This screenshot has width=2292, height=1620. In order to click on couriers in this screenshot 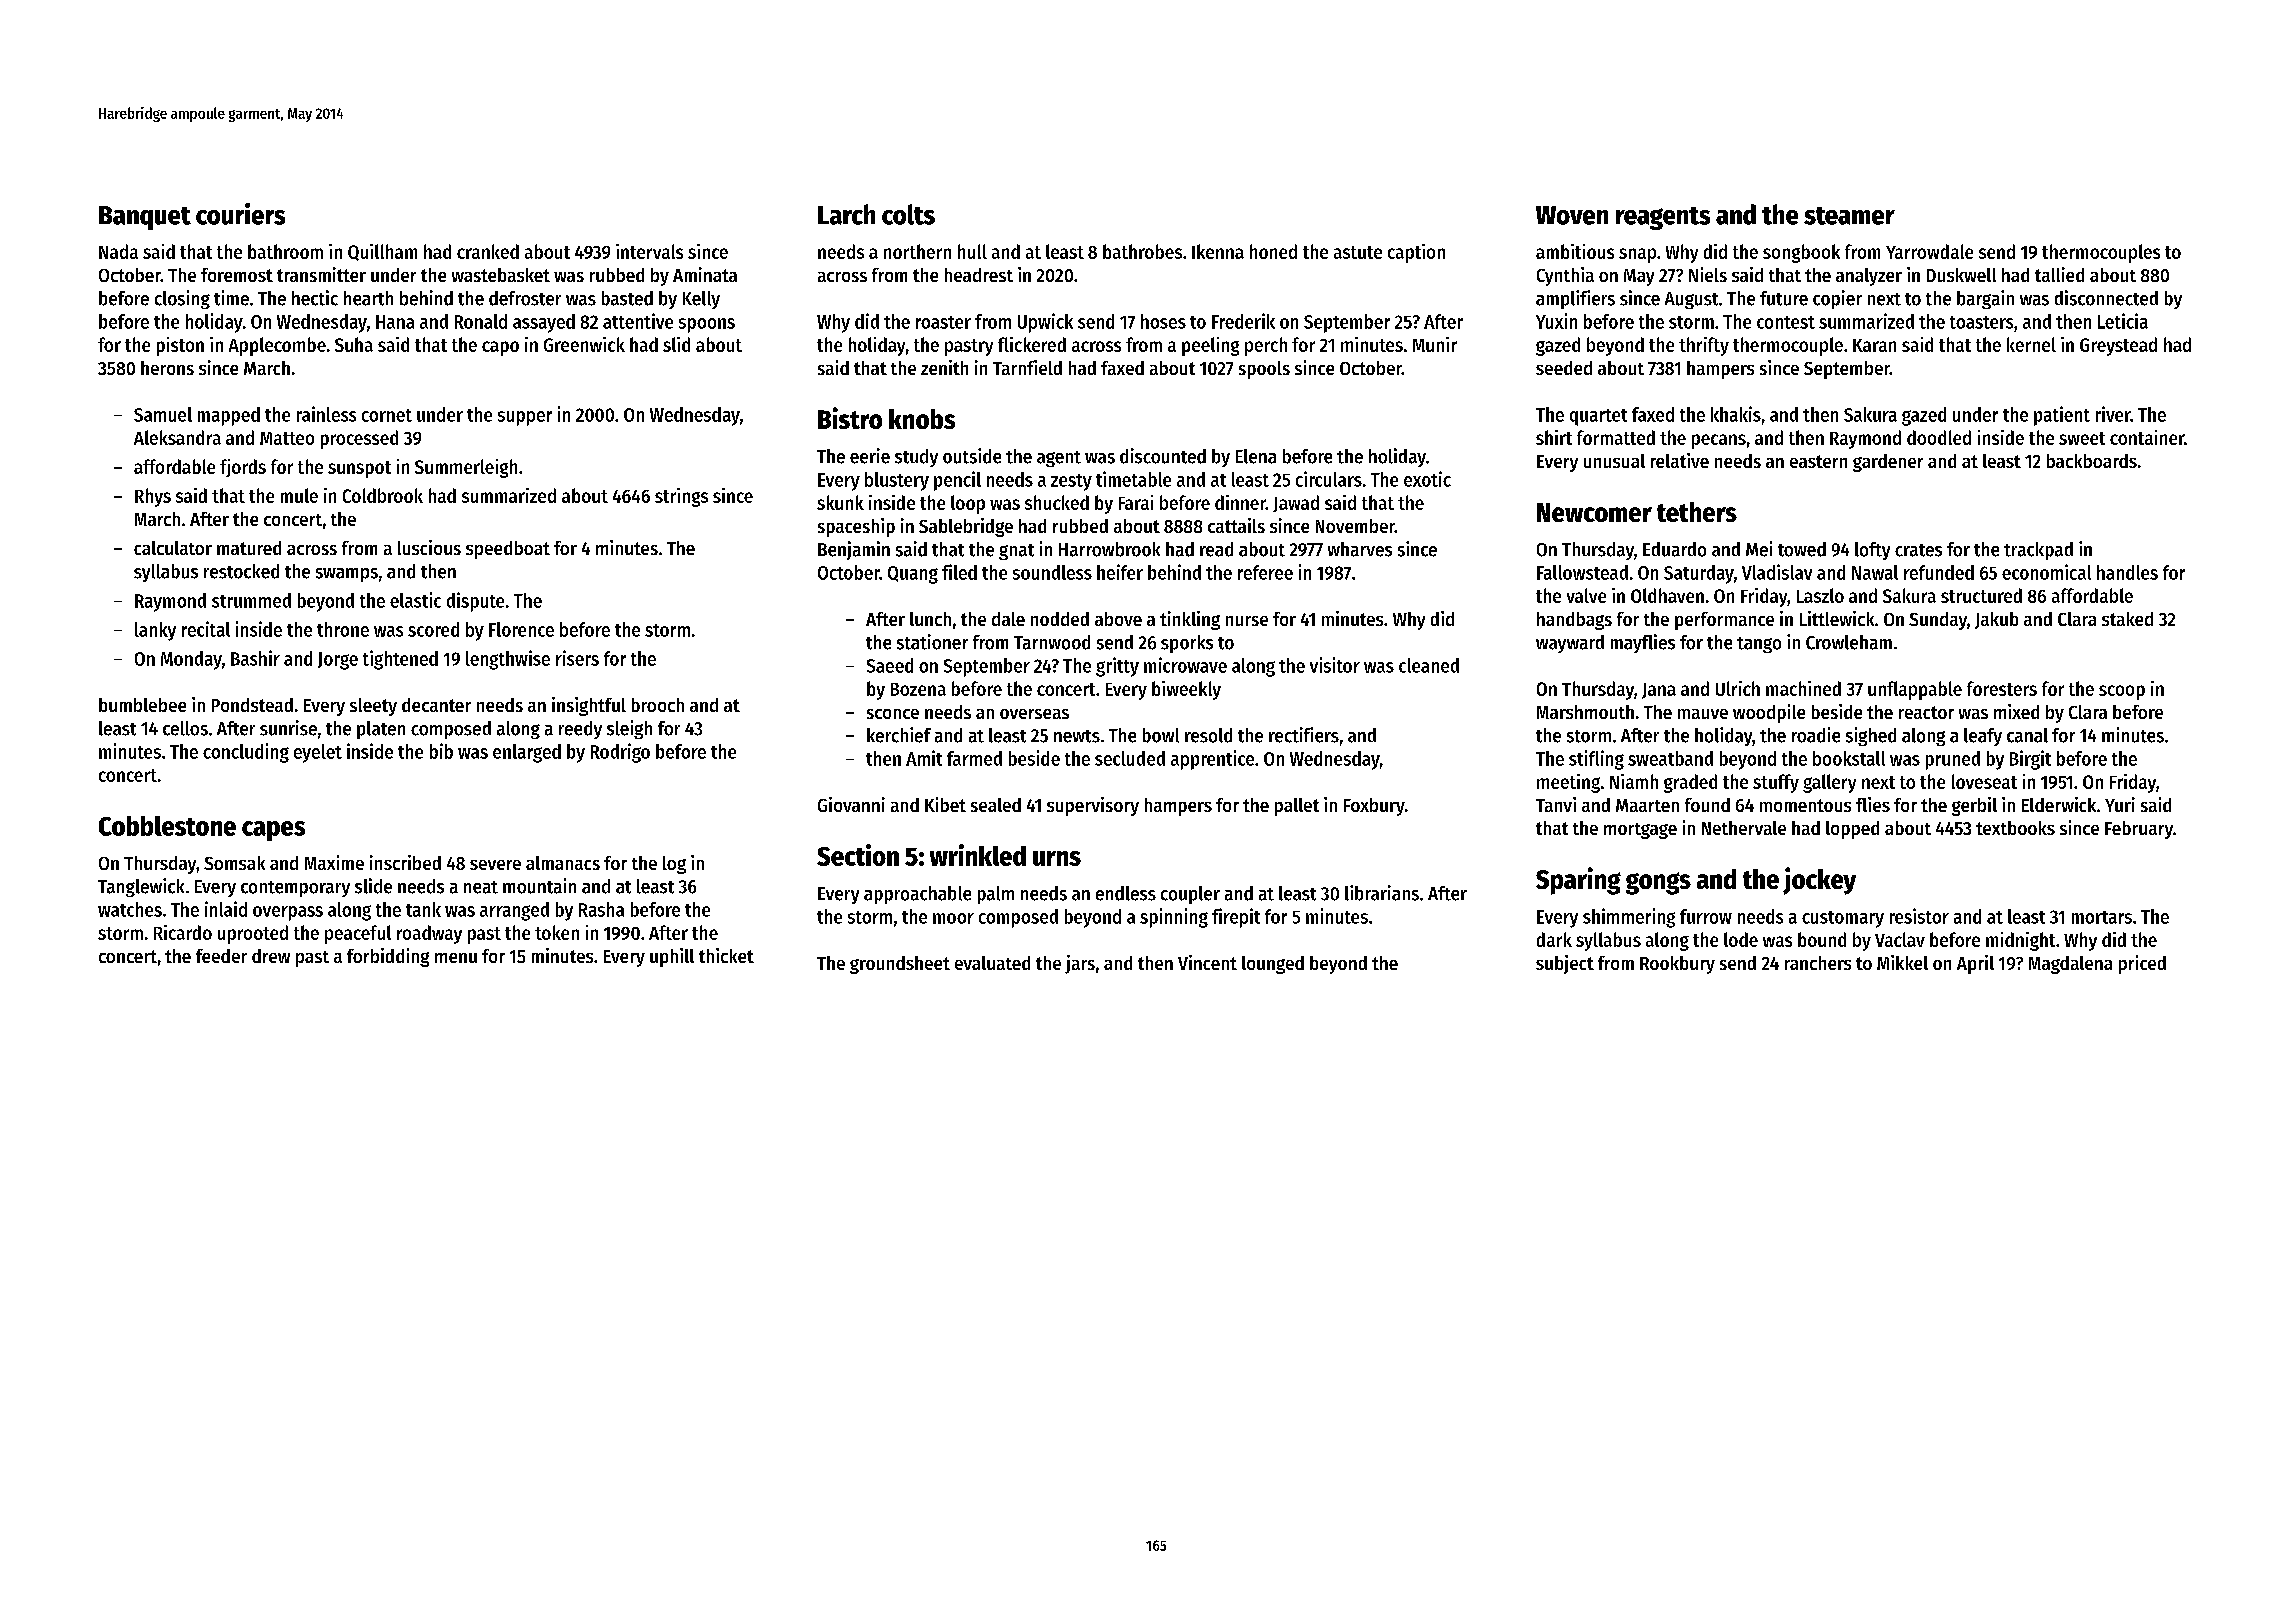, I will do `click(240, 214)`.
